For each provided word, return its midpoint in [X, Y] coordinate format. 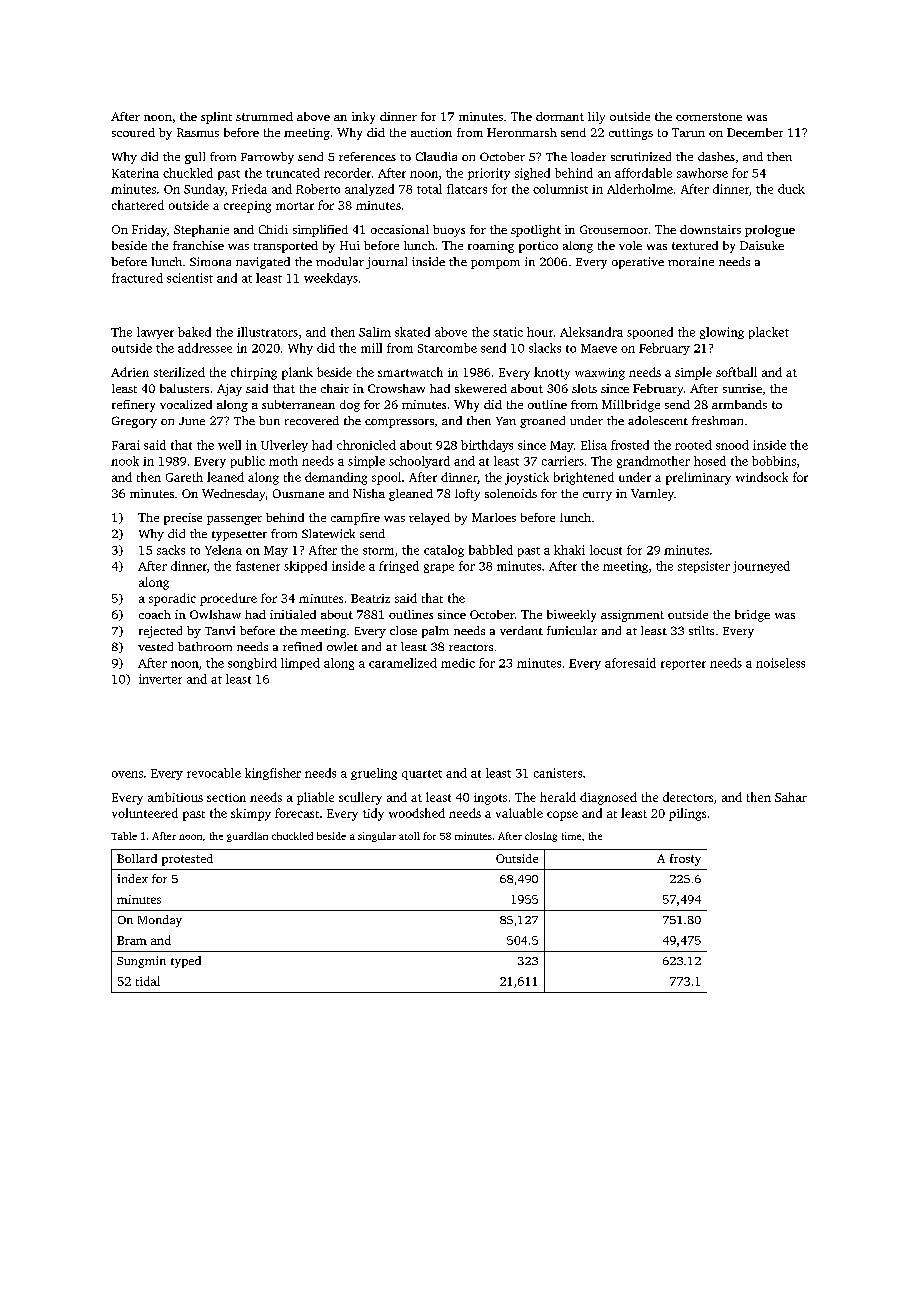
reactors [471, 647]
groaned [542, 422]
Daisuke [762, 245]
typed [186, 962]
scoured [133, 132]
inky [363, 118]
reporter [683, 665]
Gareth [184, 477]
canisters [558, 773]
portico [538, 247]
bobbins [774, 461]
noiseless [780, 663]
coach [155, 614]
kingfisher [273, 774]
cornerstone [709, 117]
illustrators [267, 332]
